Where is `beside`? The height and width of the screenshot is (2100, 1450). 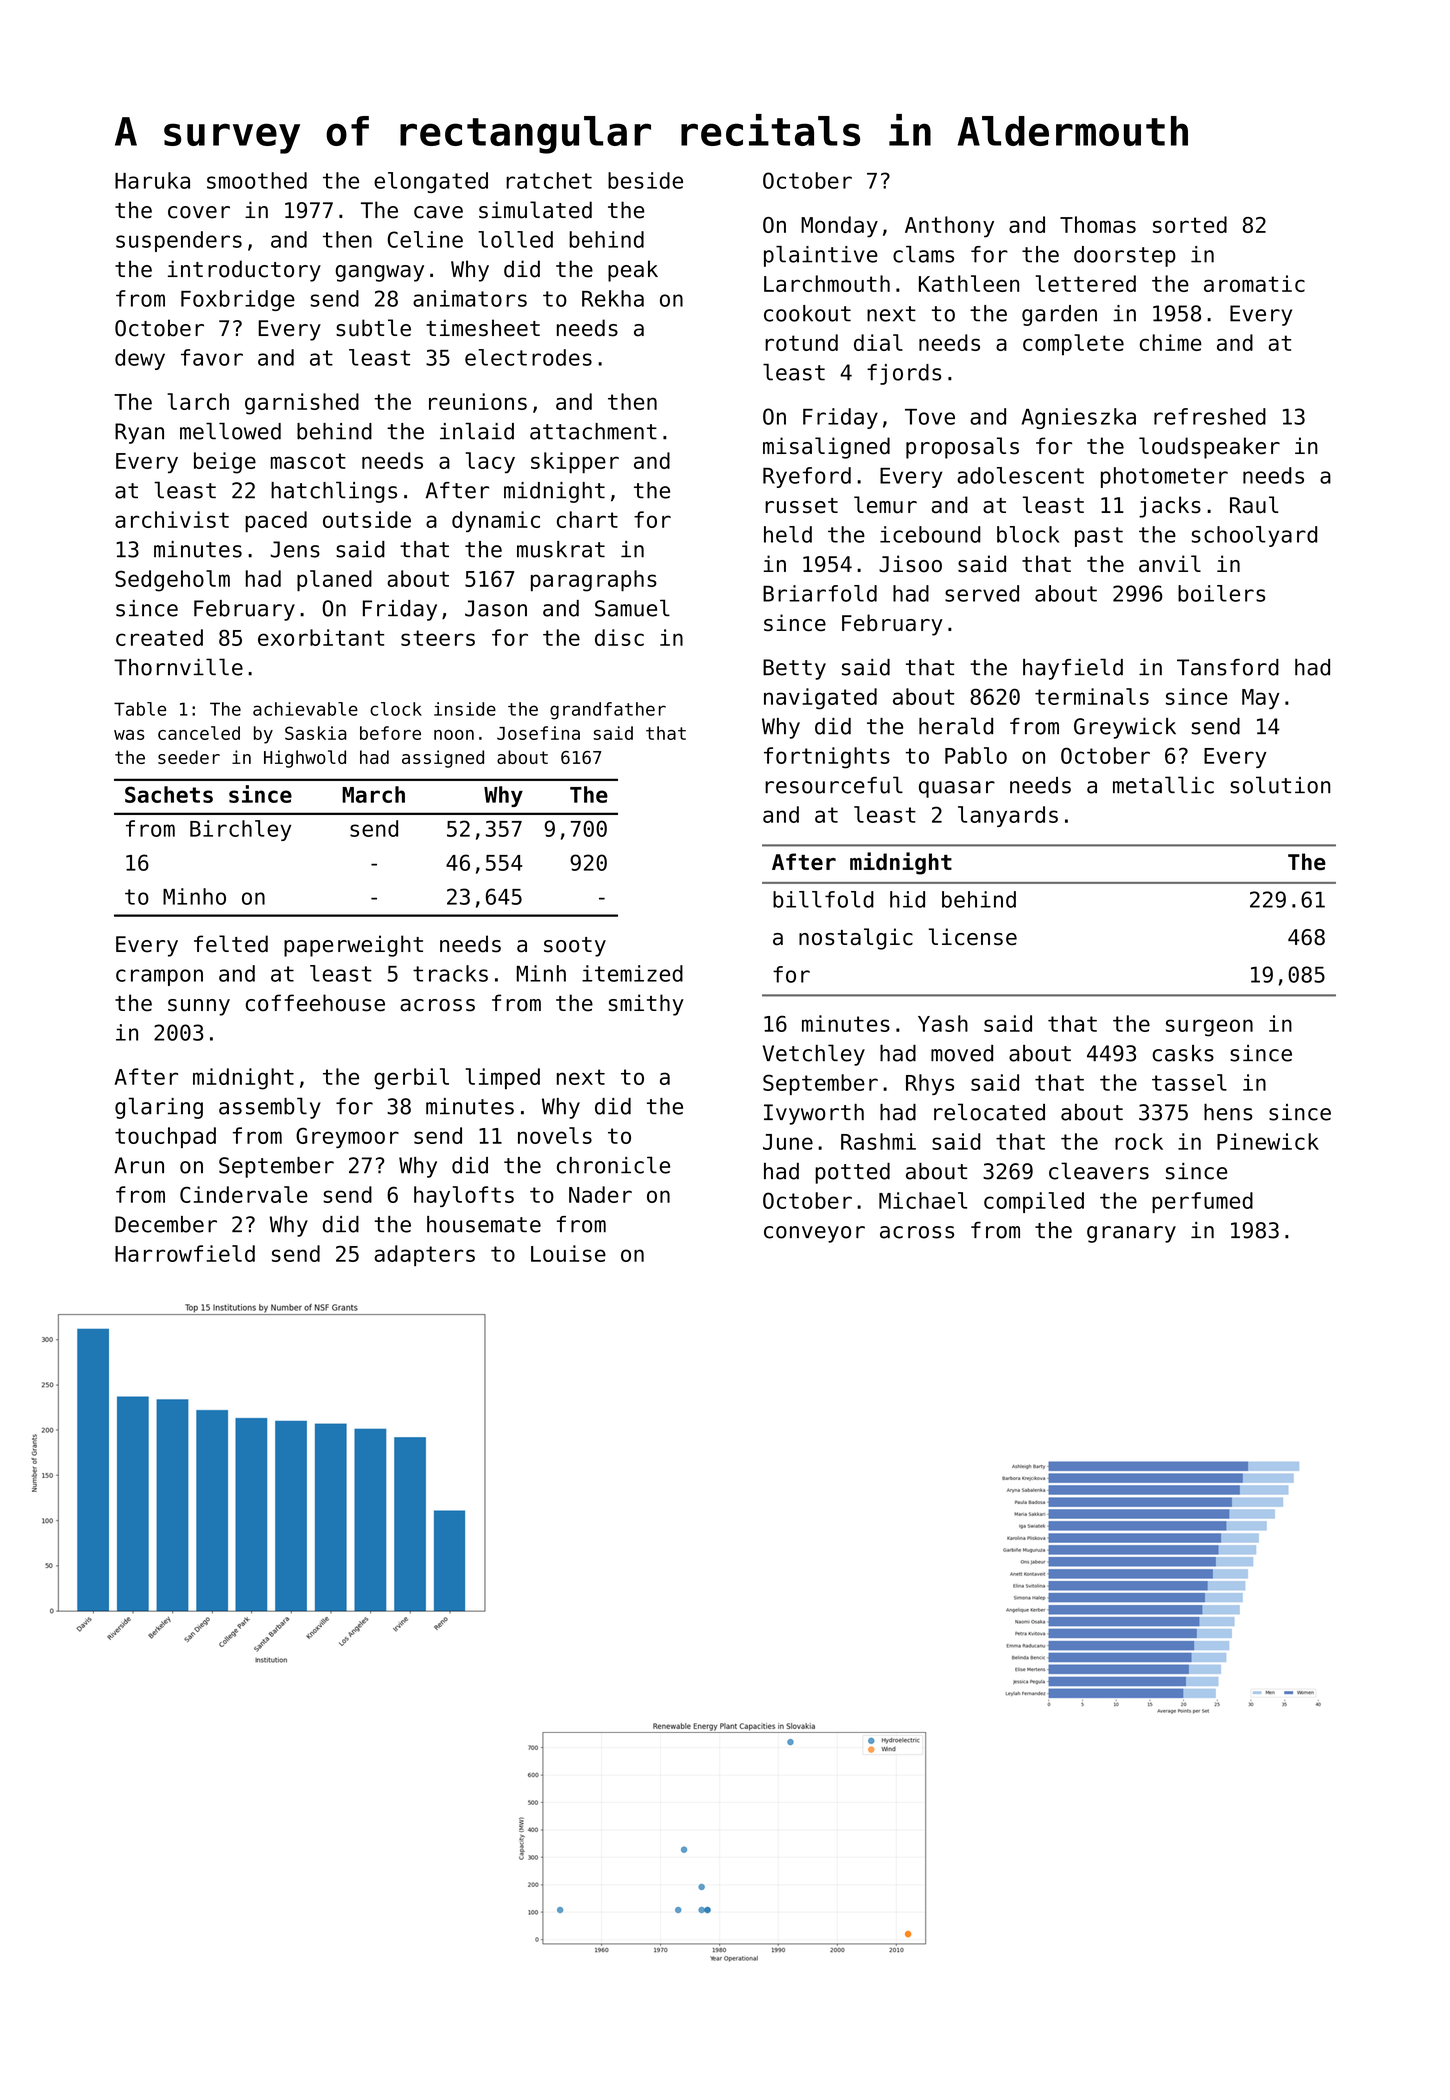
beside is located at coordinates (645, 180).
